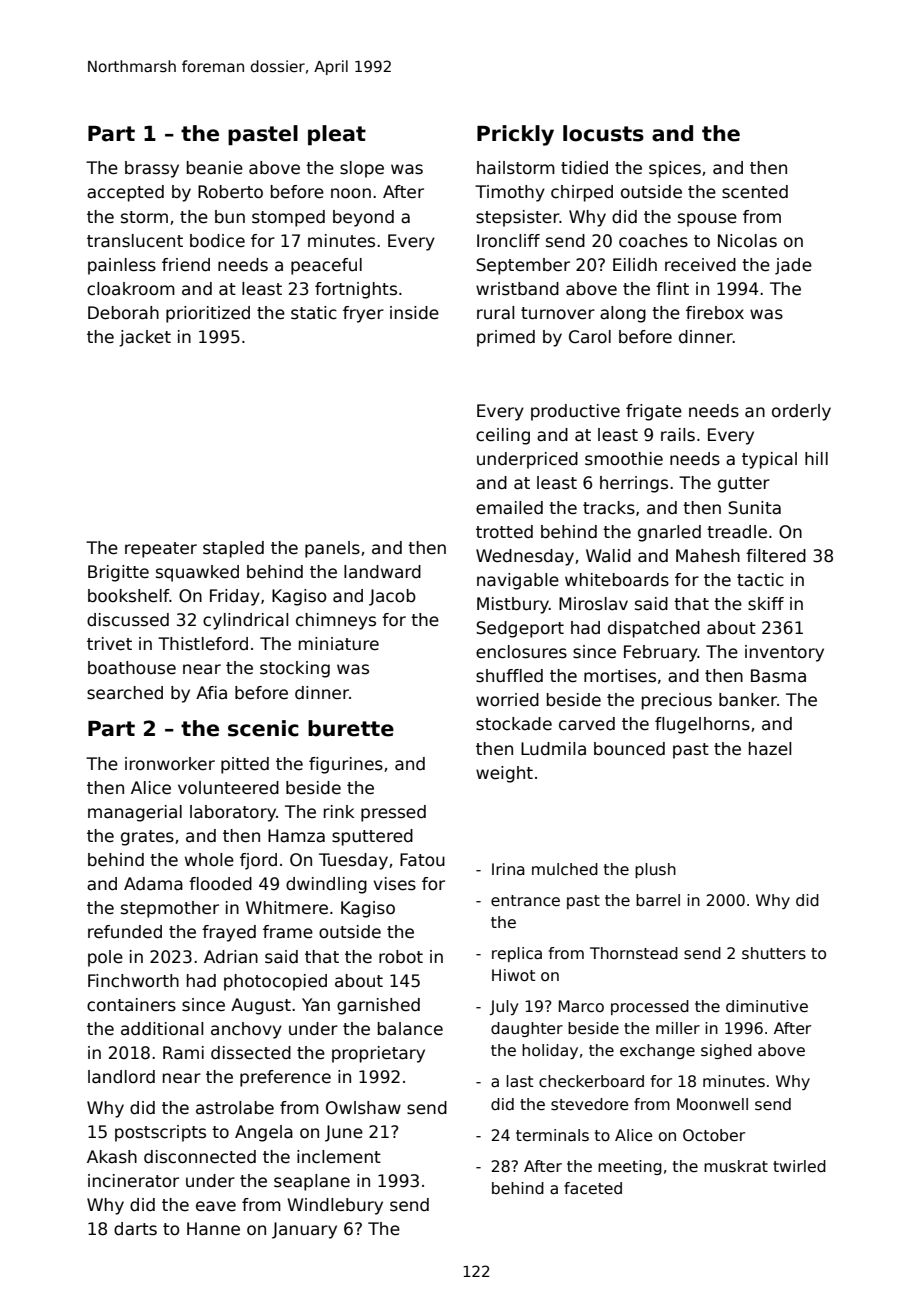  I want to click on locusts, so click(603, 133).
